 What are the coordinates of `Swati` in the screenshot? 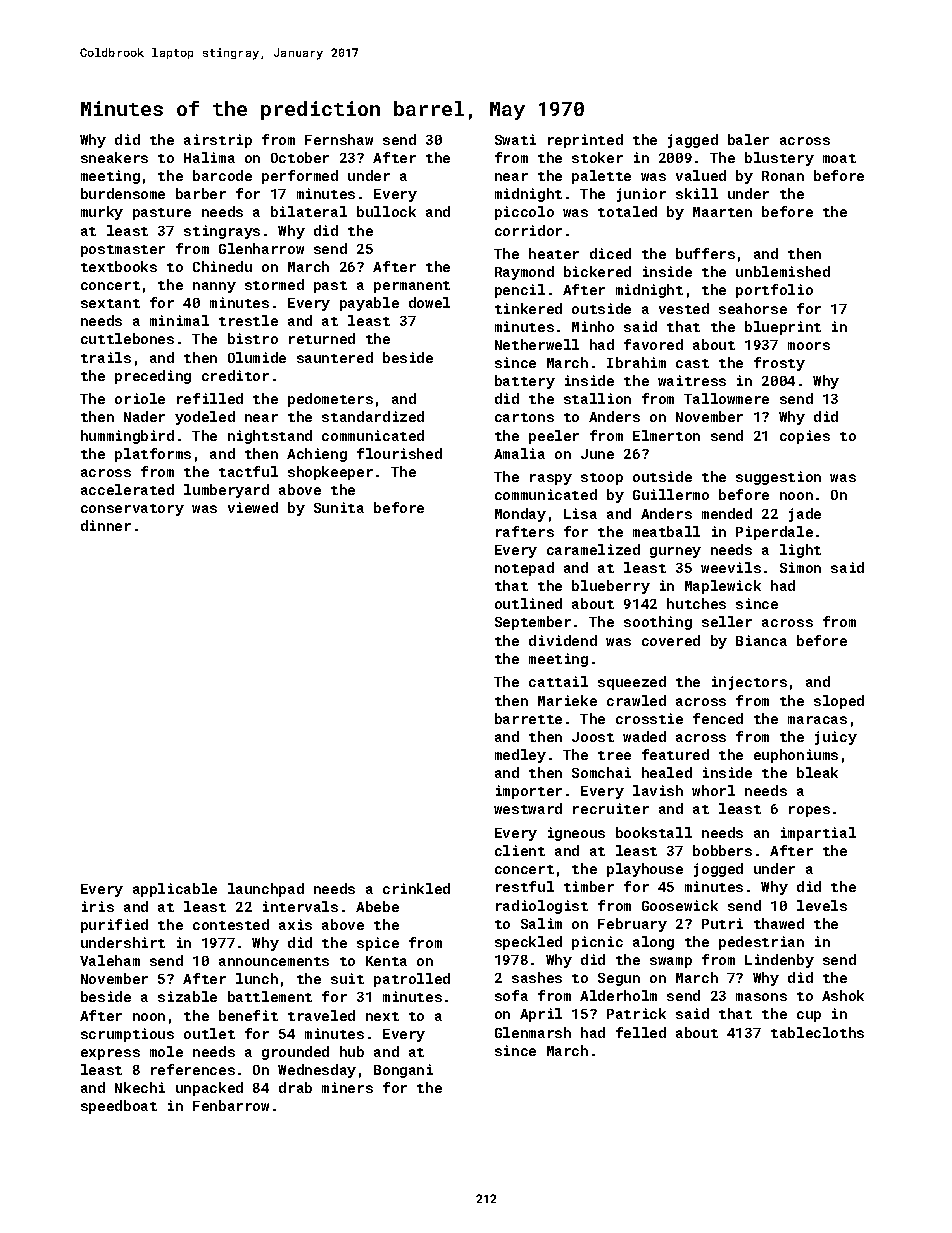 It's located at (515, 139).
